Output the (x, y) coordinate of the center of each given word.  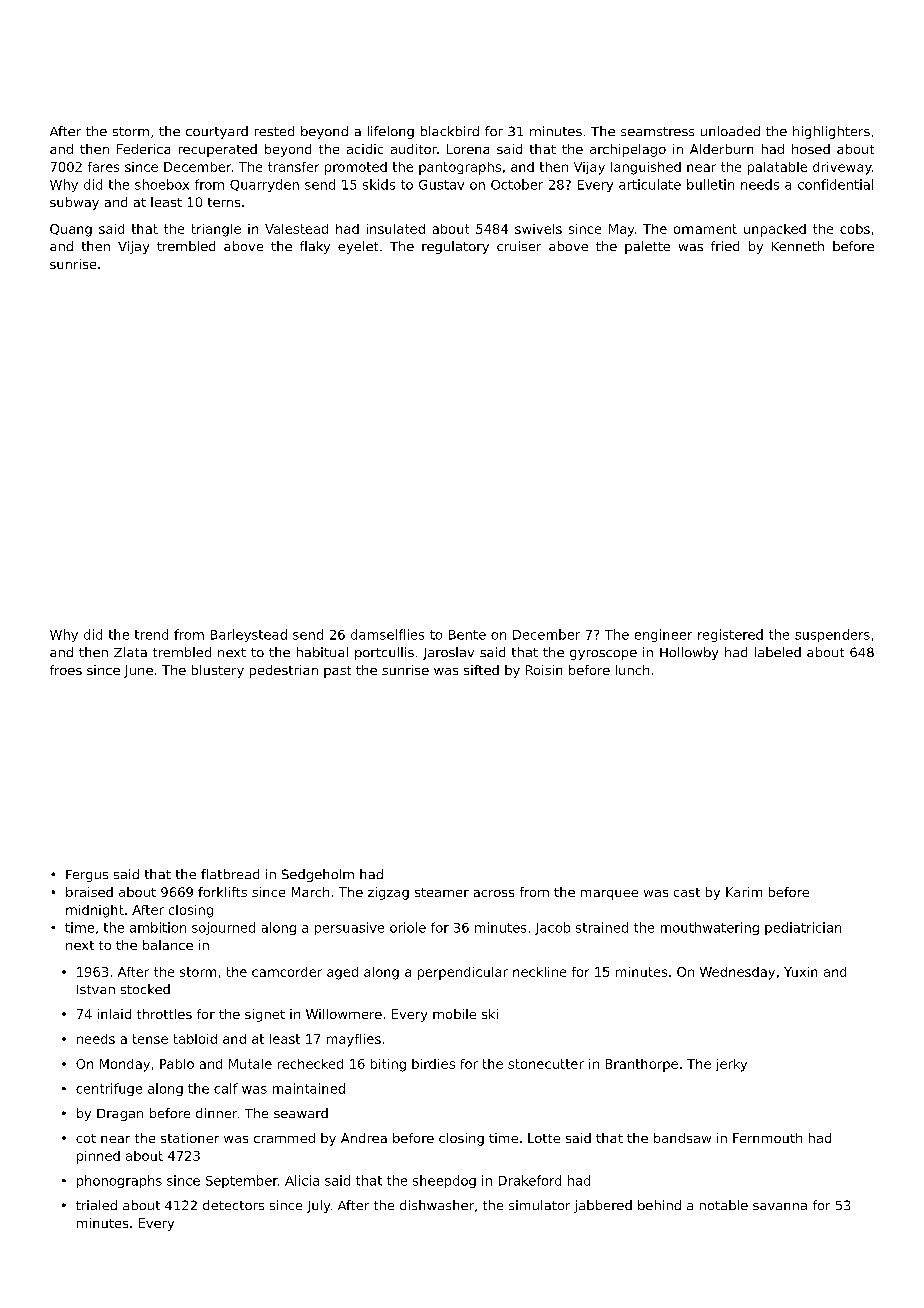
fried (725, 246)
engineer (663, 635)
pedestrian (284, 671)
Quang (71, 230)
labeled (778, 652)
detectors (233, 1205)
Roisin (544, 670)
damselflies (387, 634)
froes (66, 670)
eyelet (358, 247)
